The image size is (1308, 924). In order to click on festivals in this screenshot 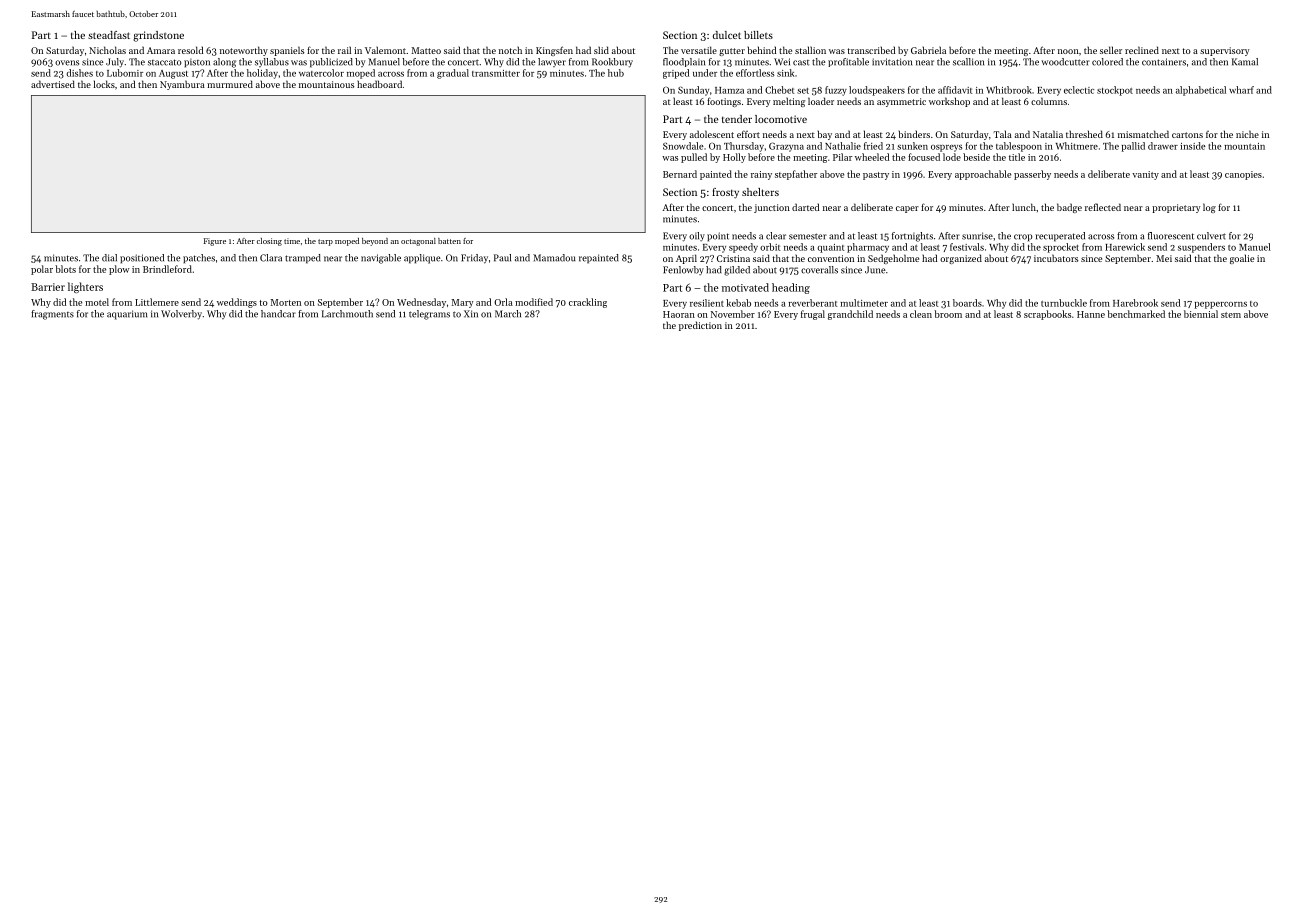, I will do `click(967, 247)`.
